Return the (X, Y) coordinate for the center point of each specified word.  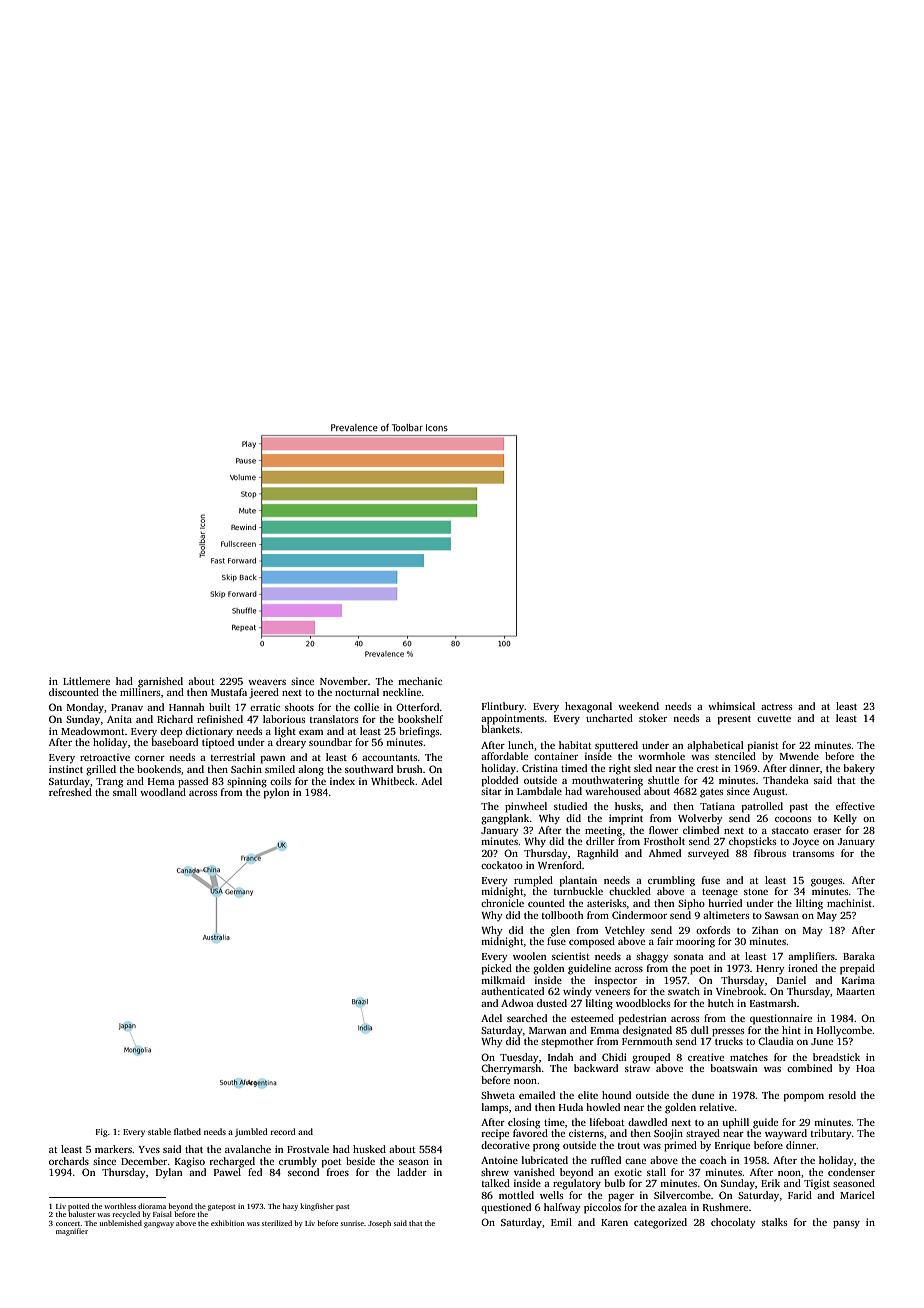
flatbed (187, 1131)
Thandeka (786, 780)
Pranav (127, 707)
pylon (276, 793)
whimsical (731, 706)
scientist (571, 956)
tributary (831, 1134)
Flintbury (503, 707)
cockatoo (502, 865)
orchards (69, 1161)
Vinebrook (740, 991)
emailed (537, 1095)
